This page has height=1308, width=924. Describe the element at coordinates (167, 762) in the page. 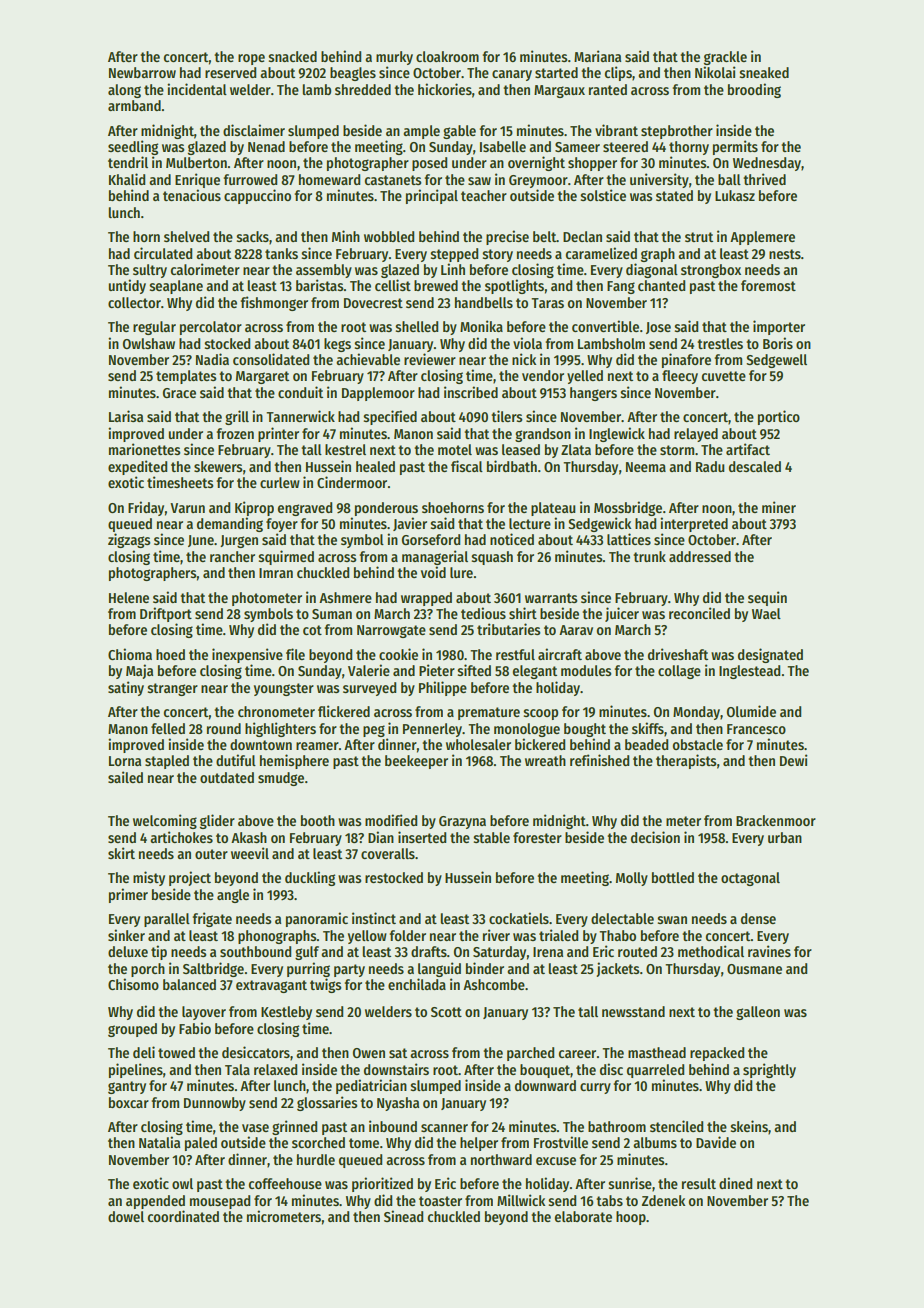

I see `stapled` at that location.
